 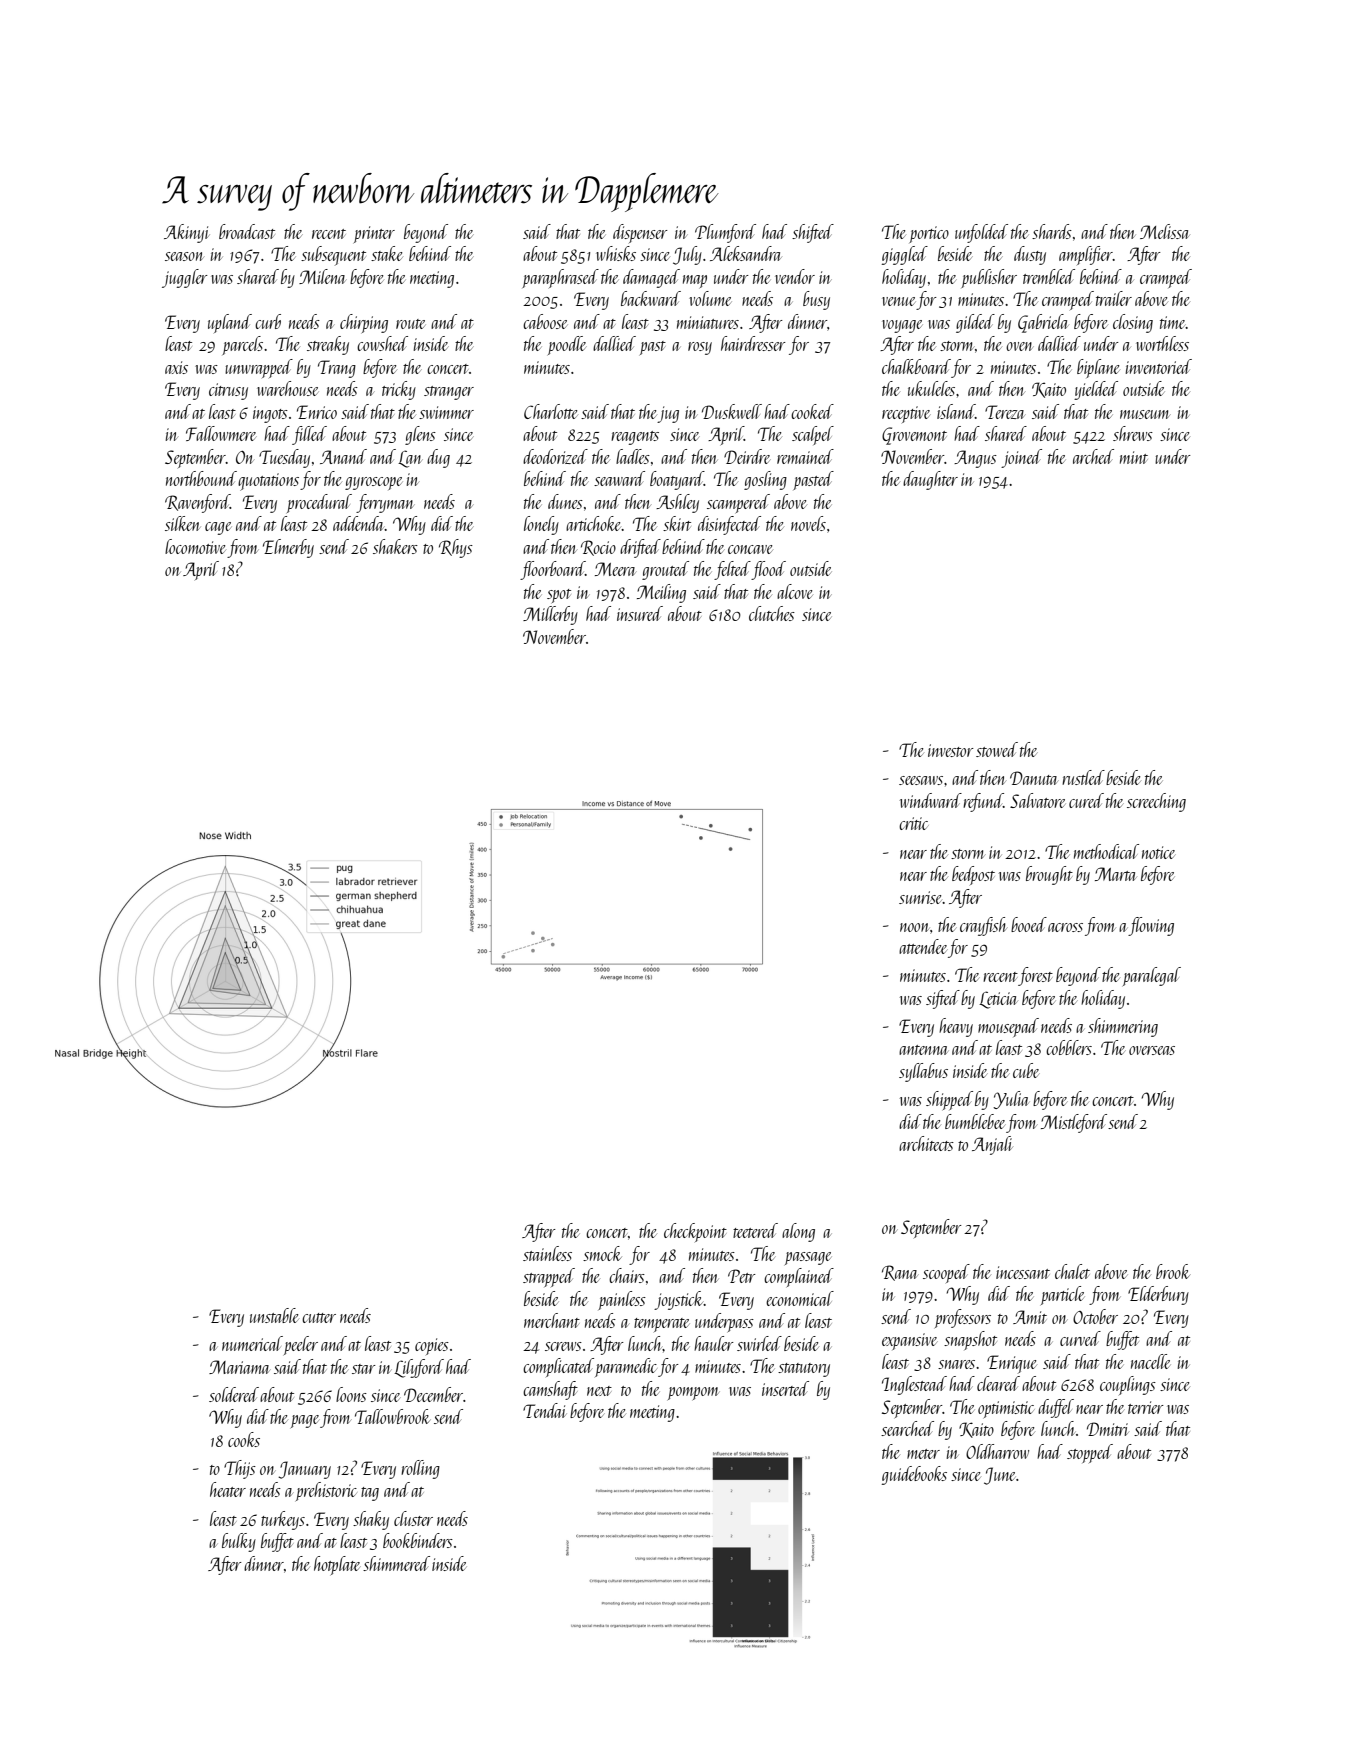 I want to click on mint, so click(x=1134, y=457).
